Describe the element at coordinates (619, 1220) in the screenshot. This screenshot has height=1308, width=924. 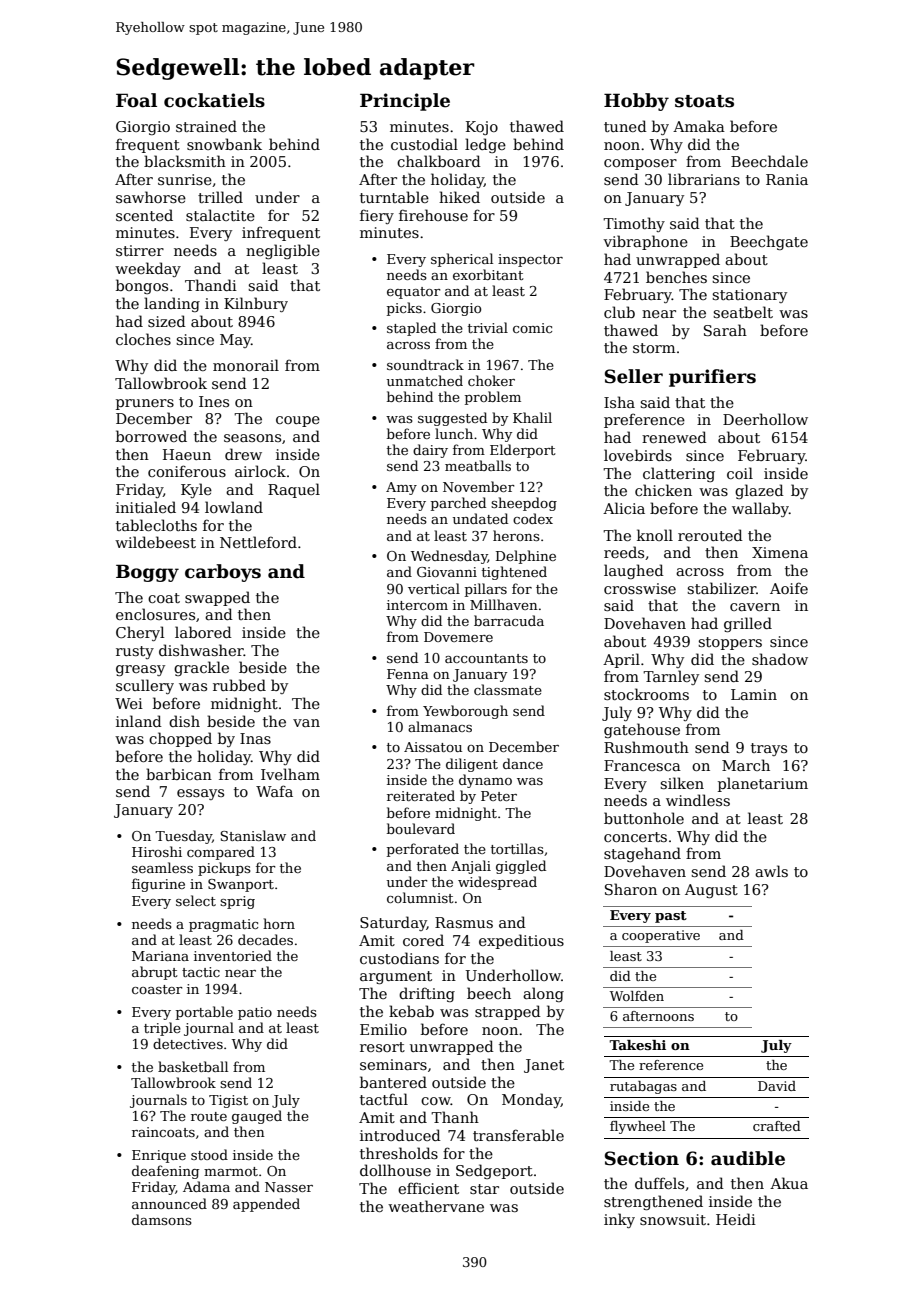
I see `inky` at that location.
